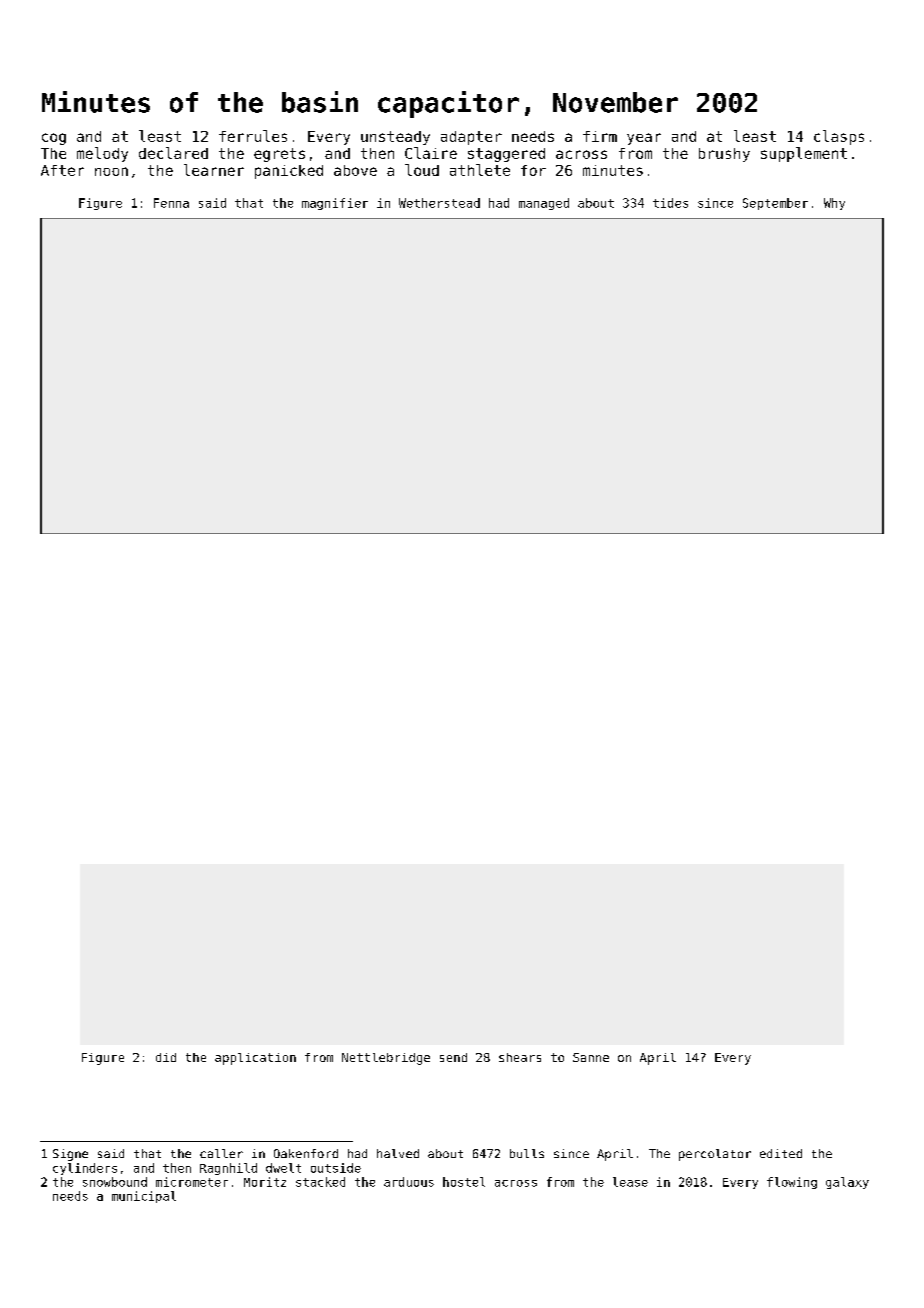 The height and width of the screenshot is (1308, 924). Describe the element at coordinates (439, 203) in the screenshot. I see `Wetherstead` at that location.
